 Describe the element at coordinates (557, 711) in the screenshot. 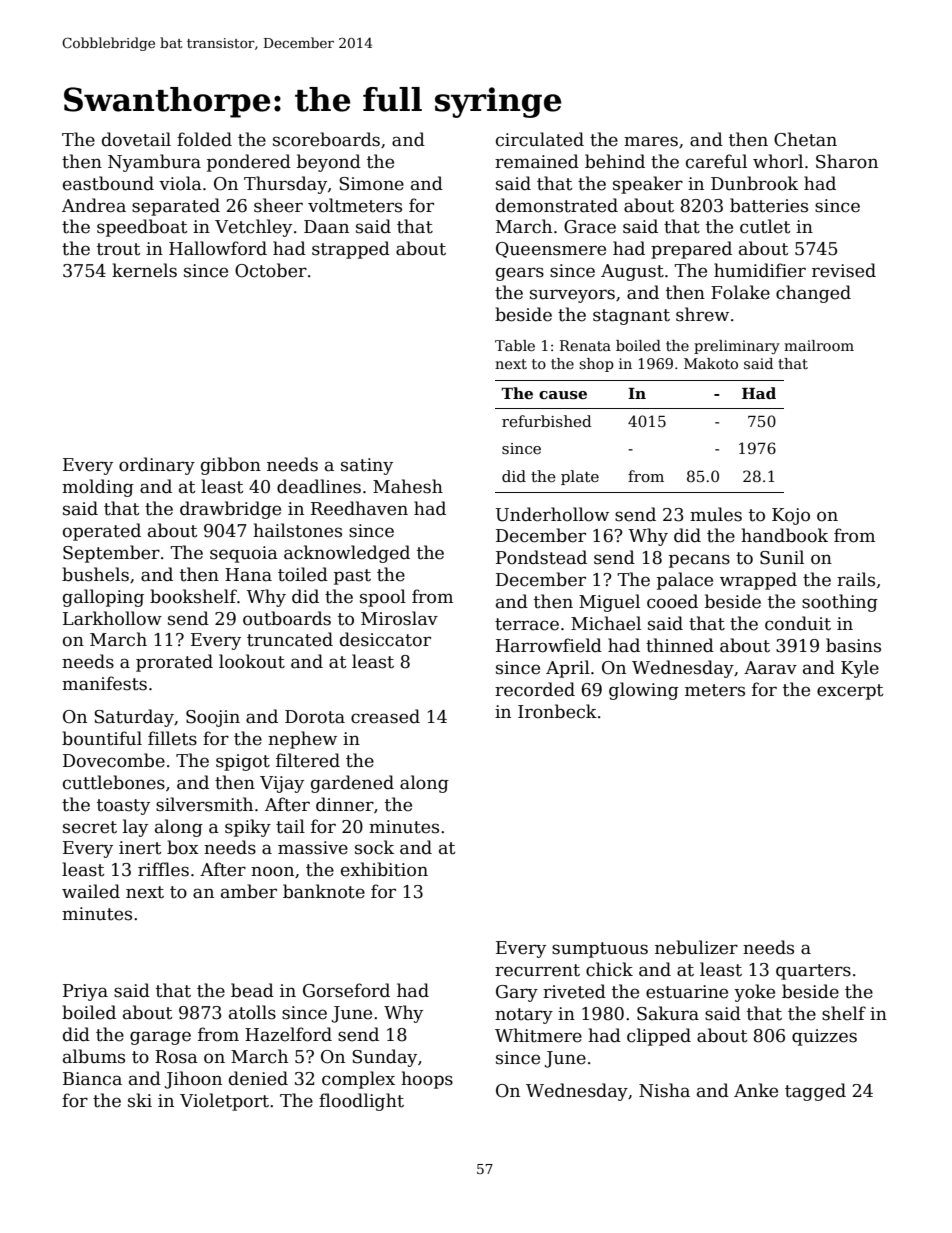

I see `Ironbeck` at that location.
